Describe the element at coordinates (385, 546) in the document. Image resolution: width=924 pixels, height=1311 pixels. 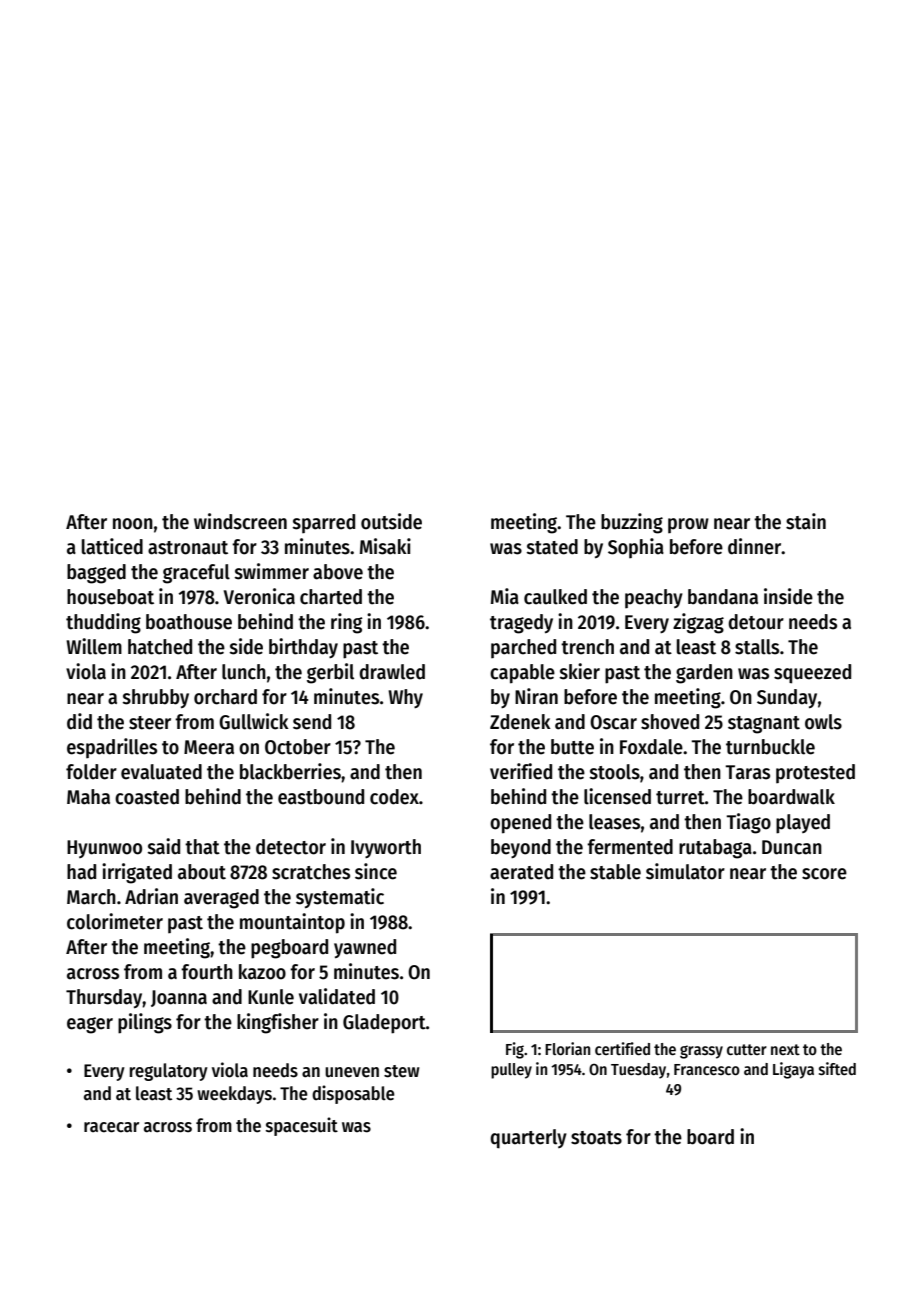
I see `Misaki` at that location.
